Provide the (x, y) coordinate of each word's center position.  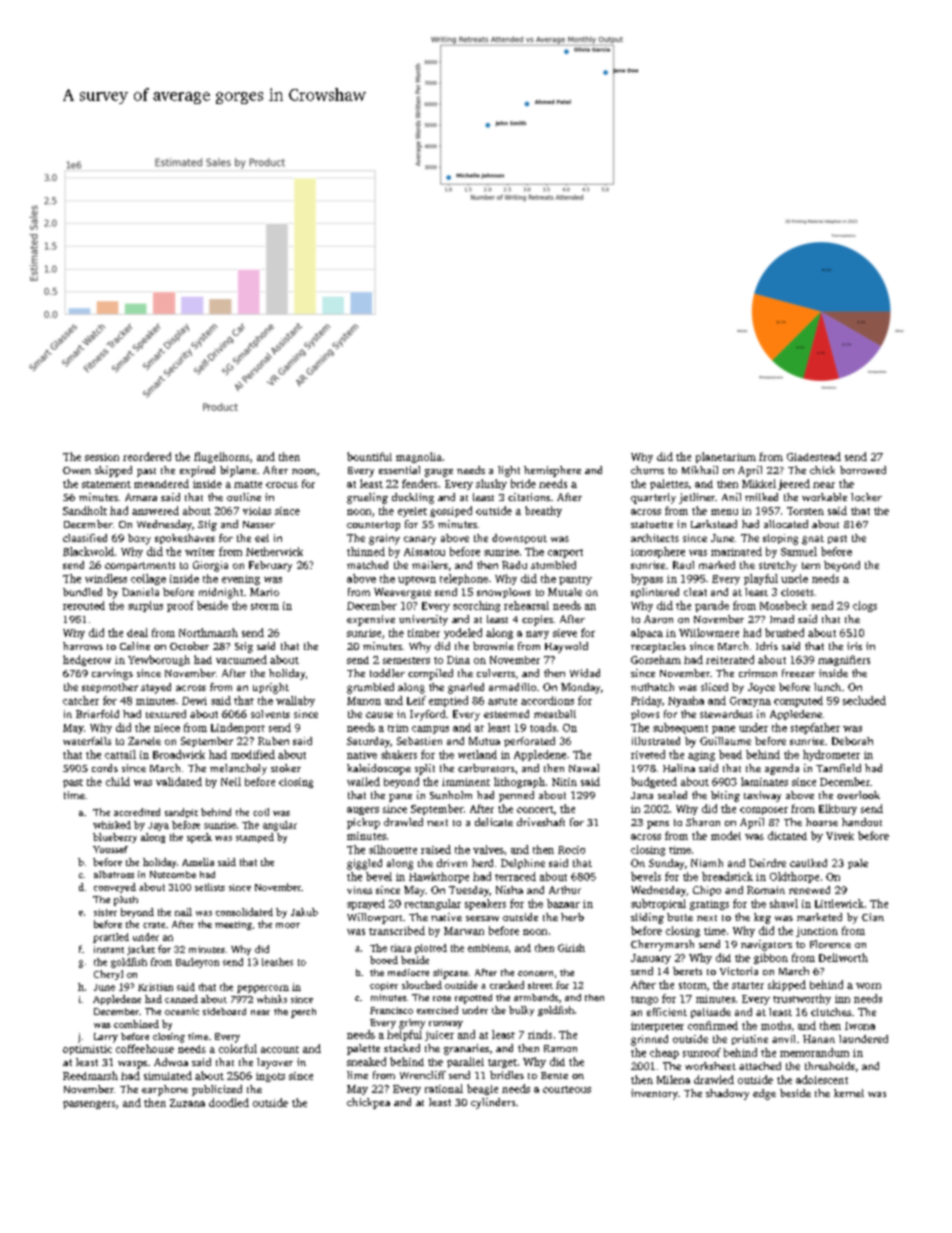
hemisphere (552, 471)
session (102, 457)
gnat (813, 540)
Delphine (523, 864)
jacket (141, 950)
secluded (864, 700)
